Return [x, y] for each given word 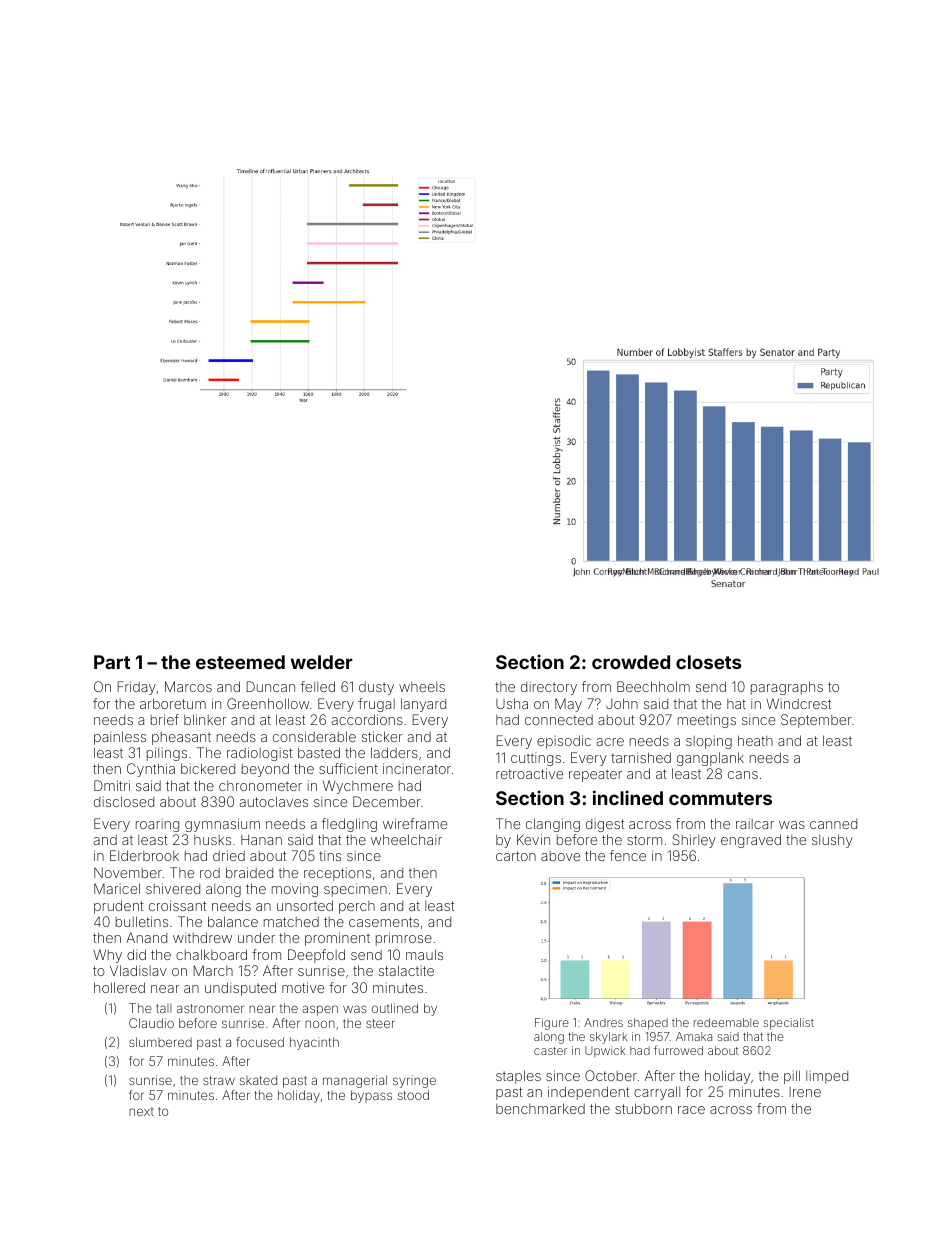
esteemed [240, 662]
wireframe [415, 823]
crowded [631, 662]
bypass [371, 1096]
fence [628, 855]
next [141, 1111]
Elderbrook [144, 855]
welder [321, 662]
